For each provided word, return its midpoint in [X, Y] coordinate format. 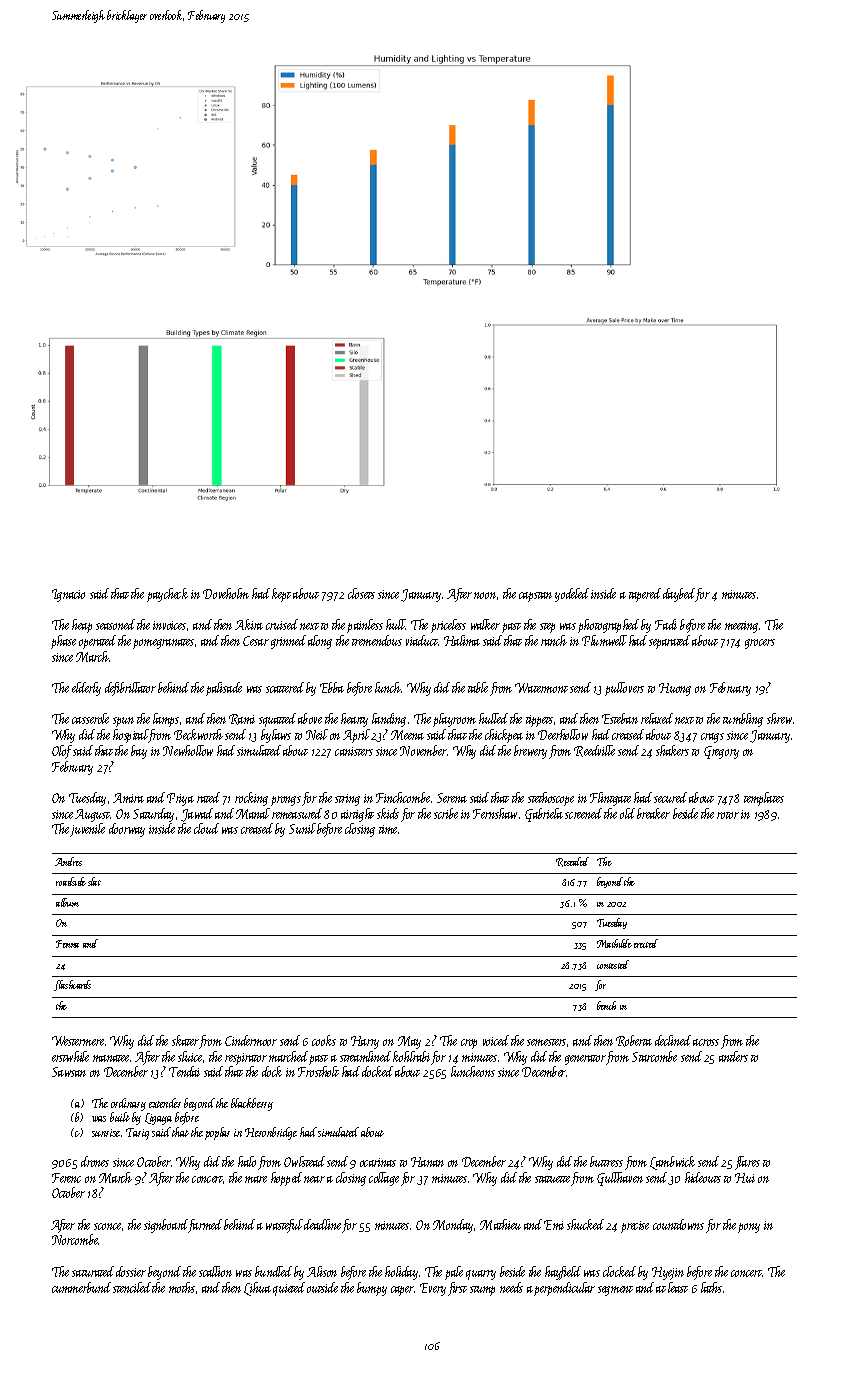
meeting [741, 627]
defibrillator [130, 689]
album [67, 902]
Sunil [302, 828]
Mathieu [500, 1224]
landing [389, 720]
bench [606, 1005]
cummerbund [81, 1287]
